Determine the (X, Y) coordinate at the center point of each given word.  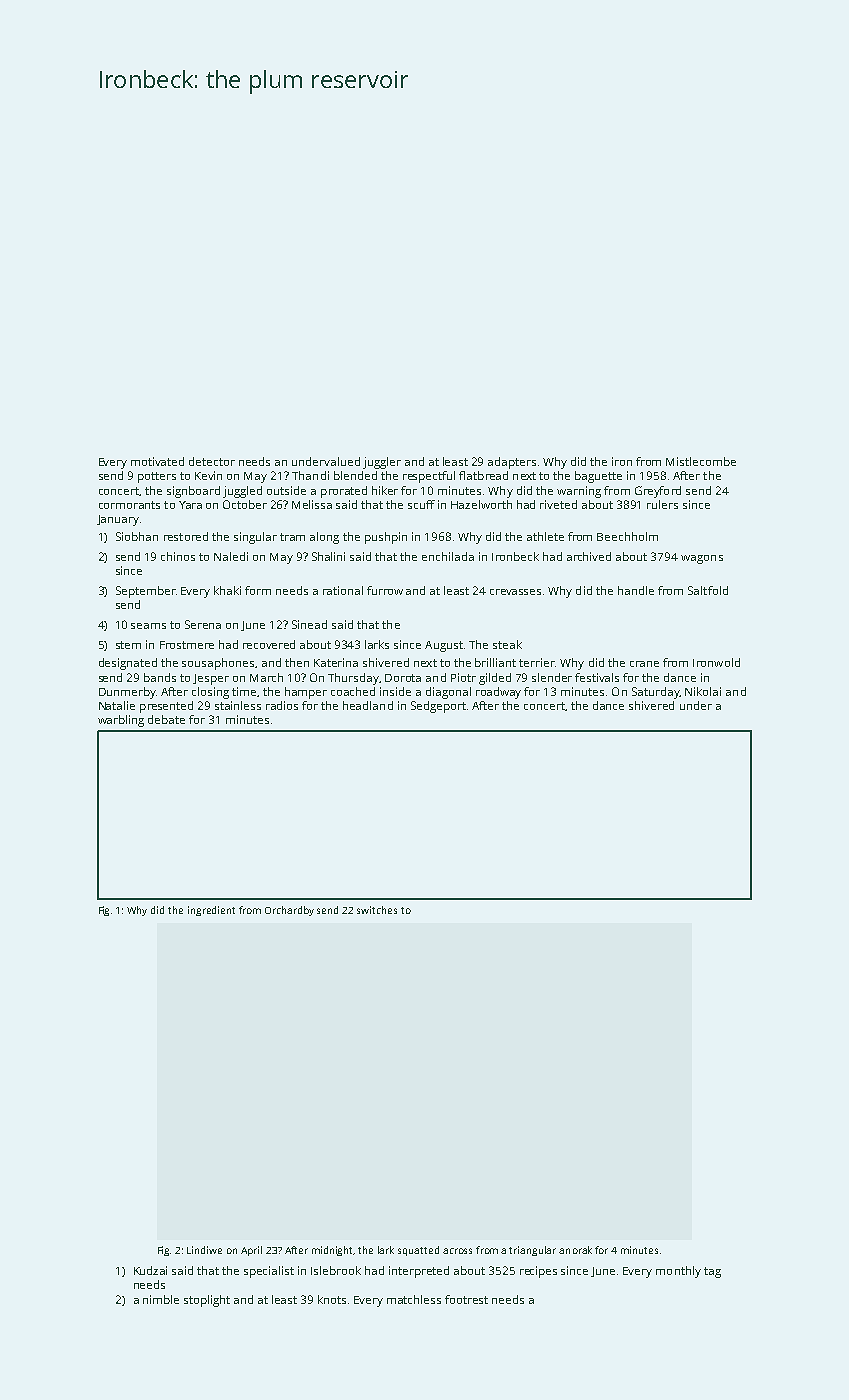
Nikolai (703, 691)
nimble (161, 1299)
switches (377, 910)
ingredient (211, 911)
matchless (414, 1299)
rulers (662, 504)
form (258, 590)
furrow (385, 590)
